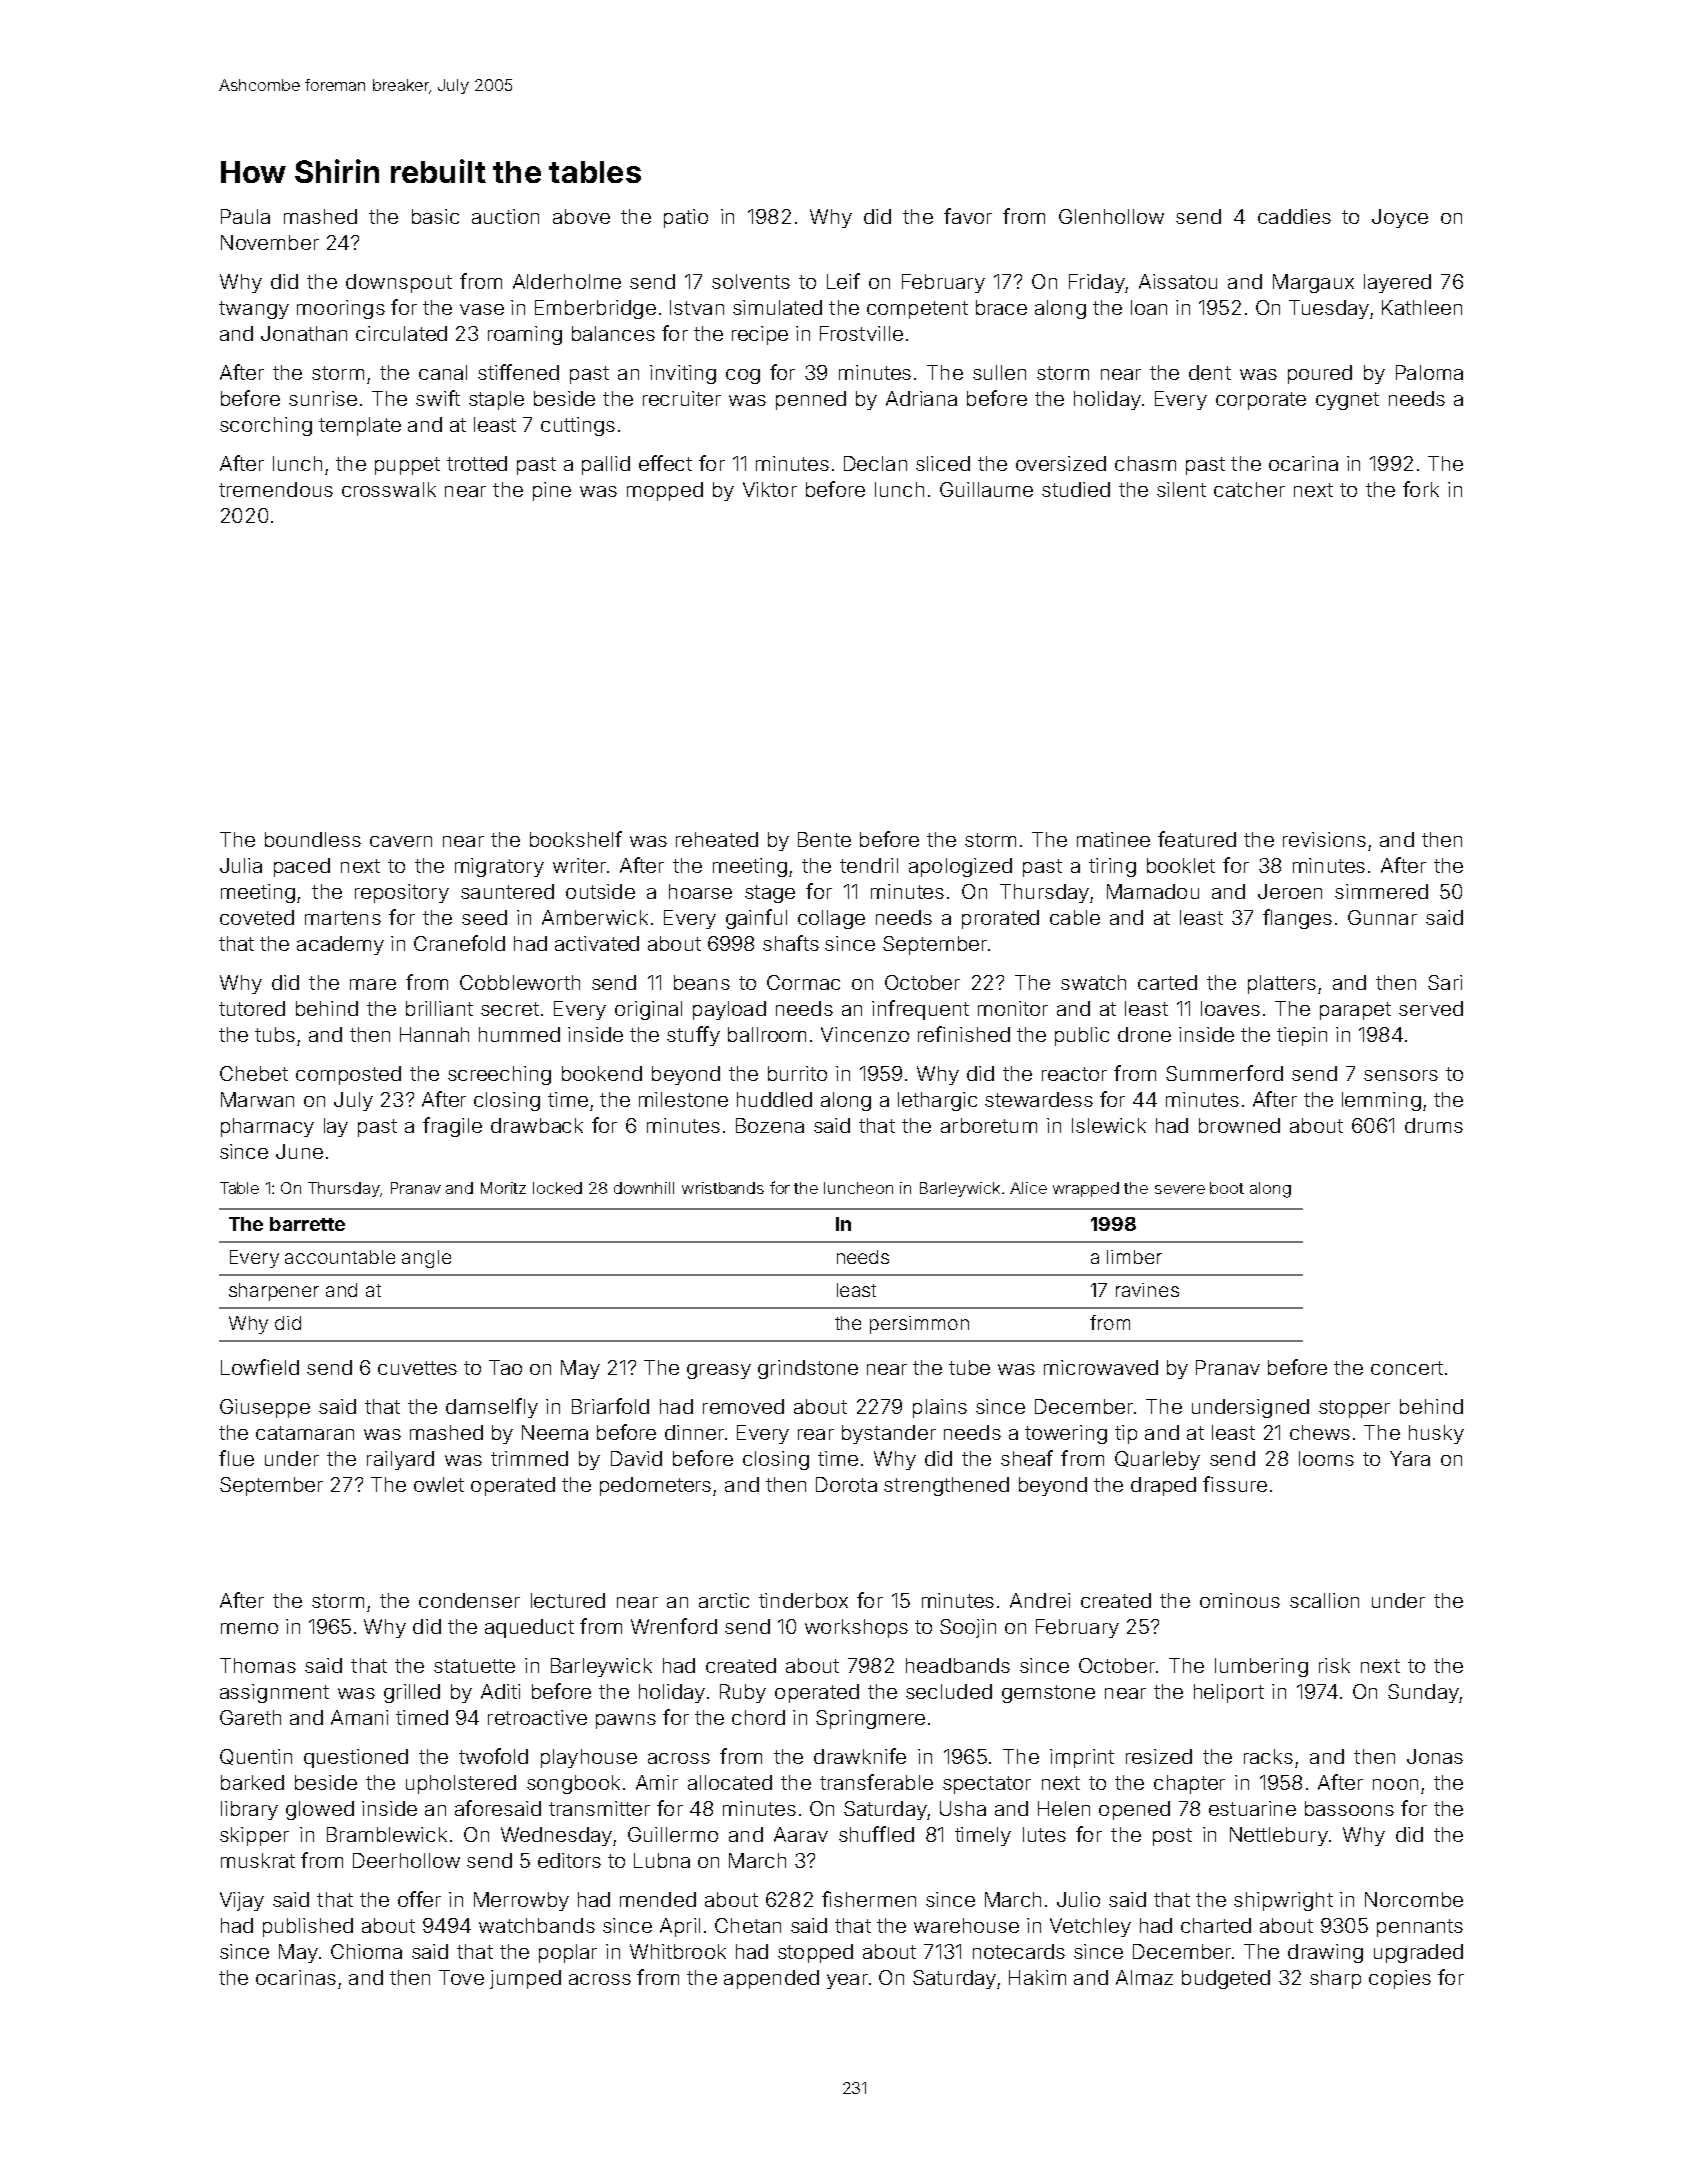  What do you see at coordinates (1313, 283) in the screenshot?
I see `Margaux` at bounding box center [1313, 283].
